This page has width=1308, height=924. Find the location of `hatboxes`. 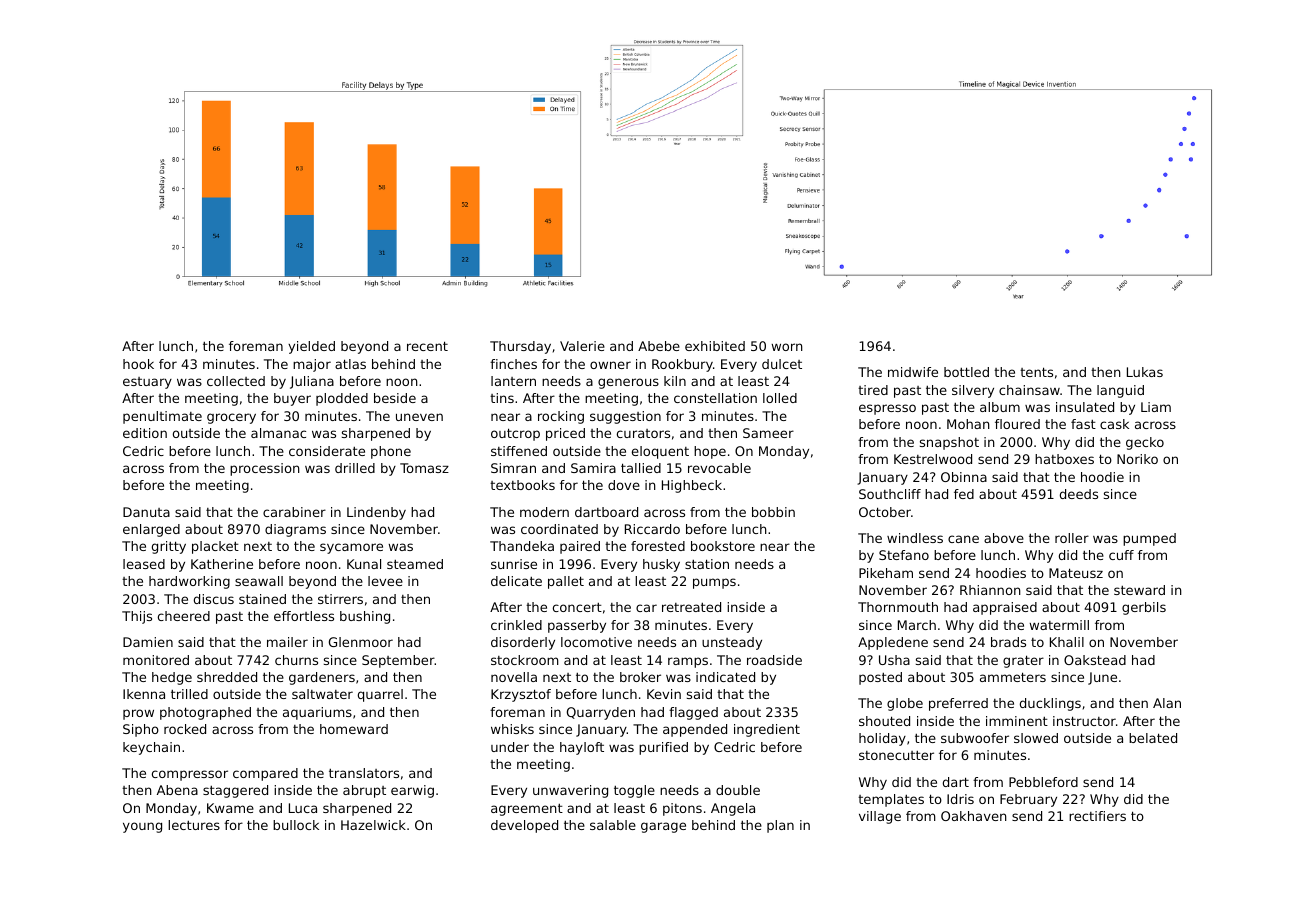

hatboxes is located at coordinates (1064, 459).
